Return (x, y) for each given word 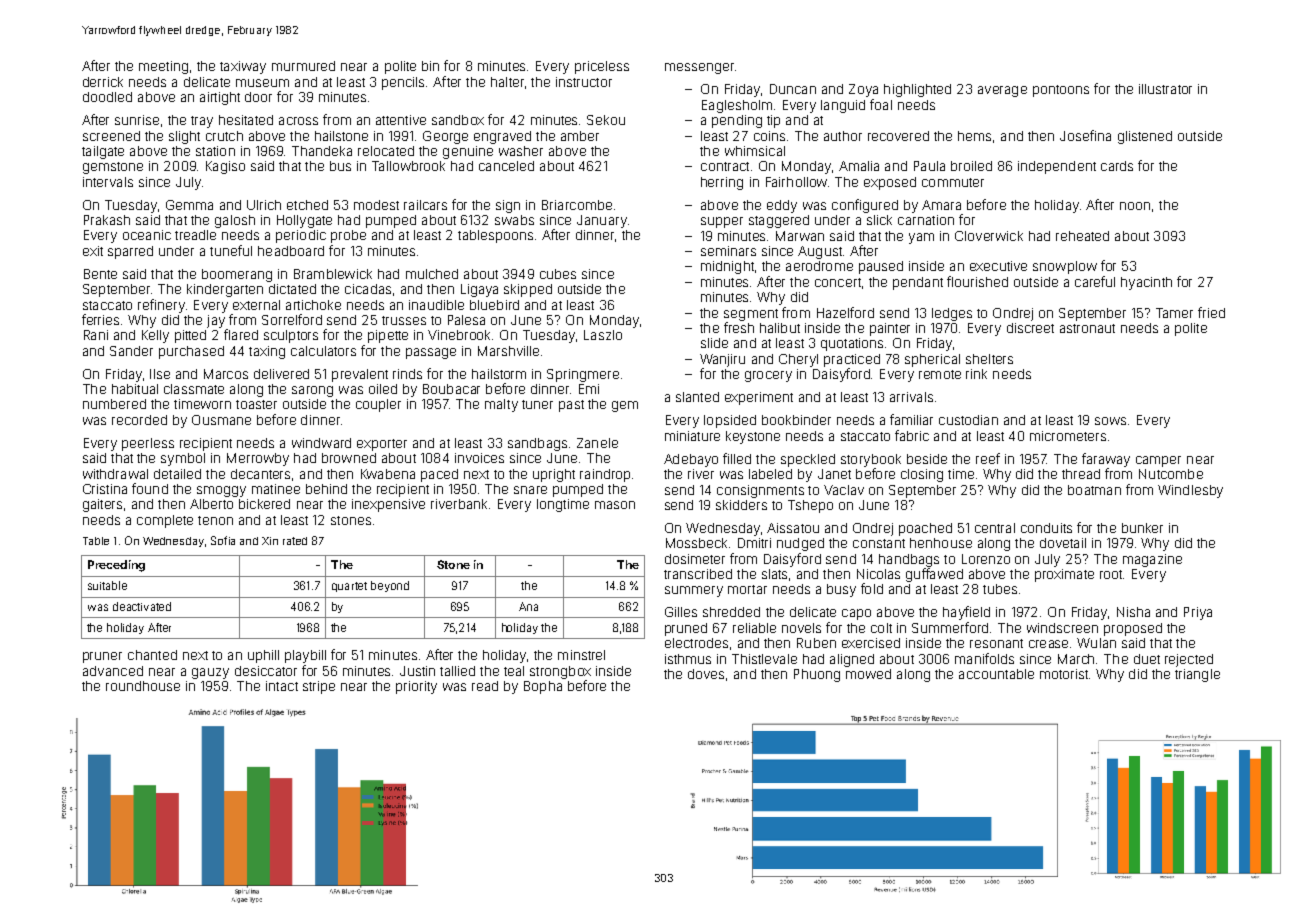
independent (1057, 167)
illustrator (1165, 89)
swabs (514, 220)
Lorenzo (986, 559)
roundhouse (143, 686)
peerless (148, 444)
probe (348, 236)
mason (615, 505)
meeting (163, 67)
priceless (602, 67)
